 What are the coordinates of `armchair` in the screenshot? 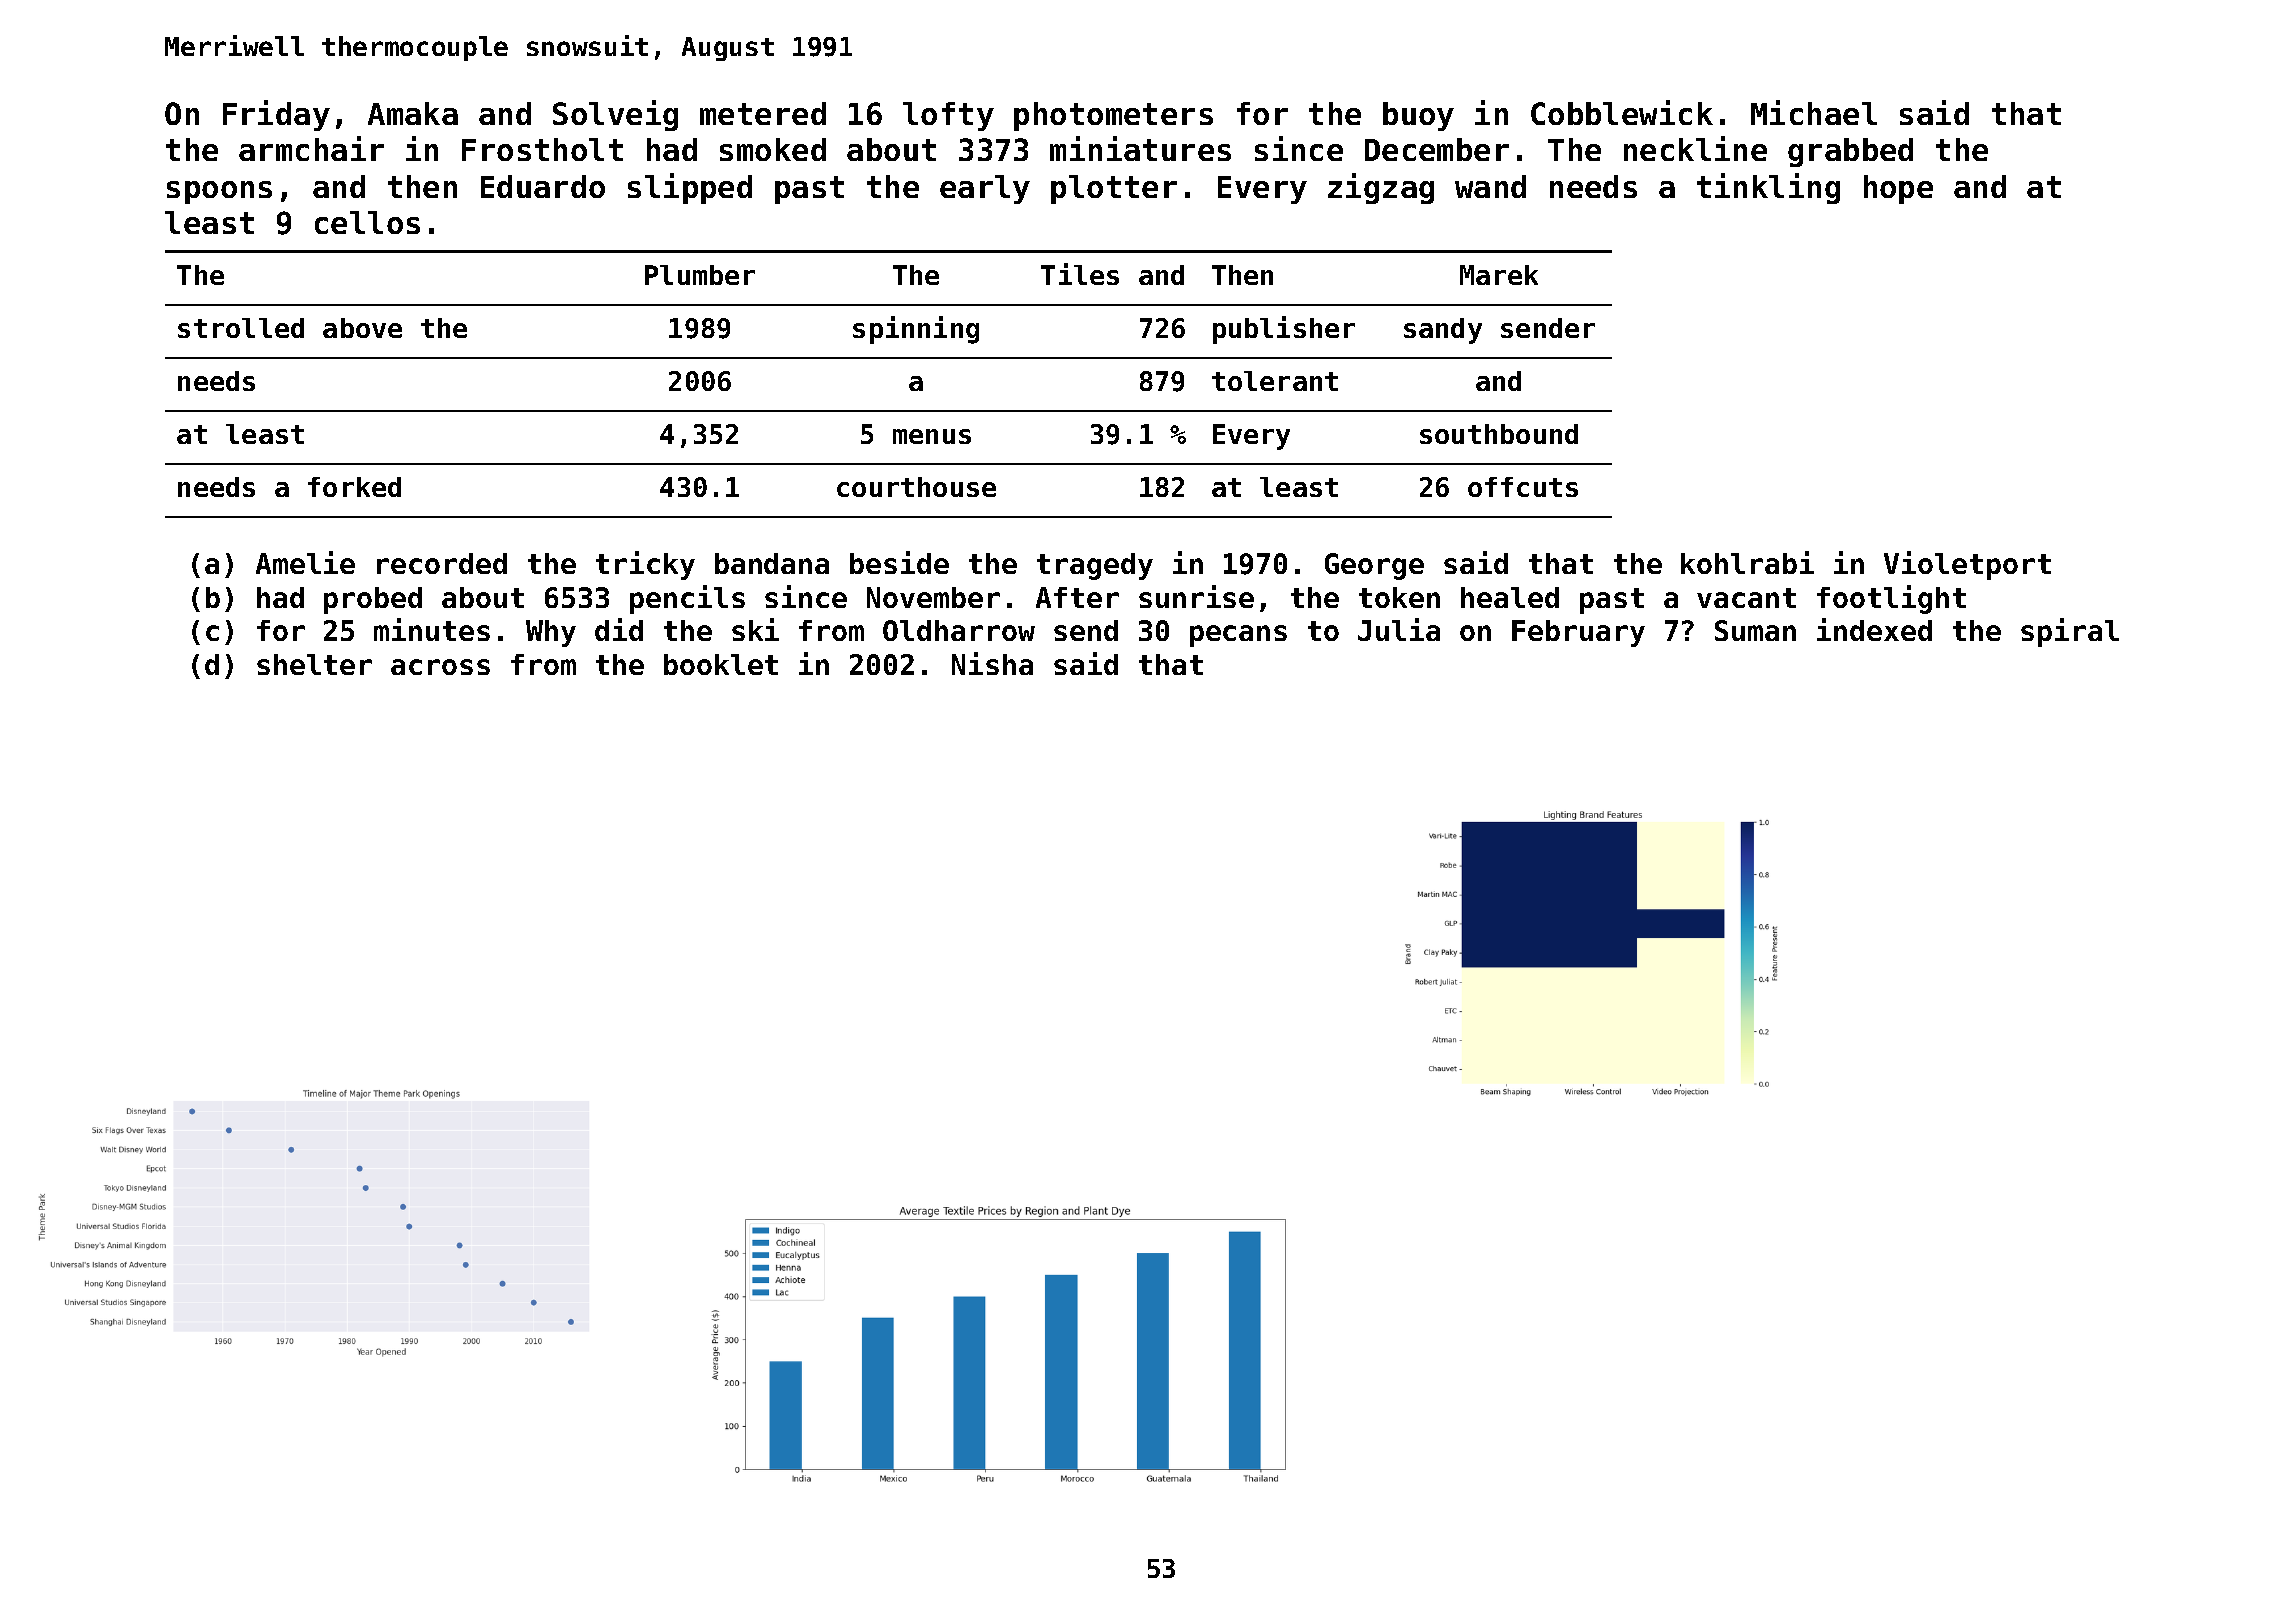 It's located at (311, 148).
